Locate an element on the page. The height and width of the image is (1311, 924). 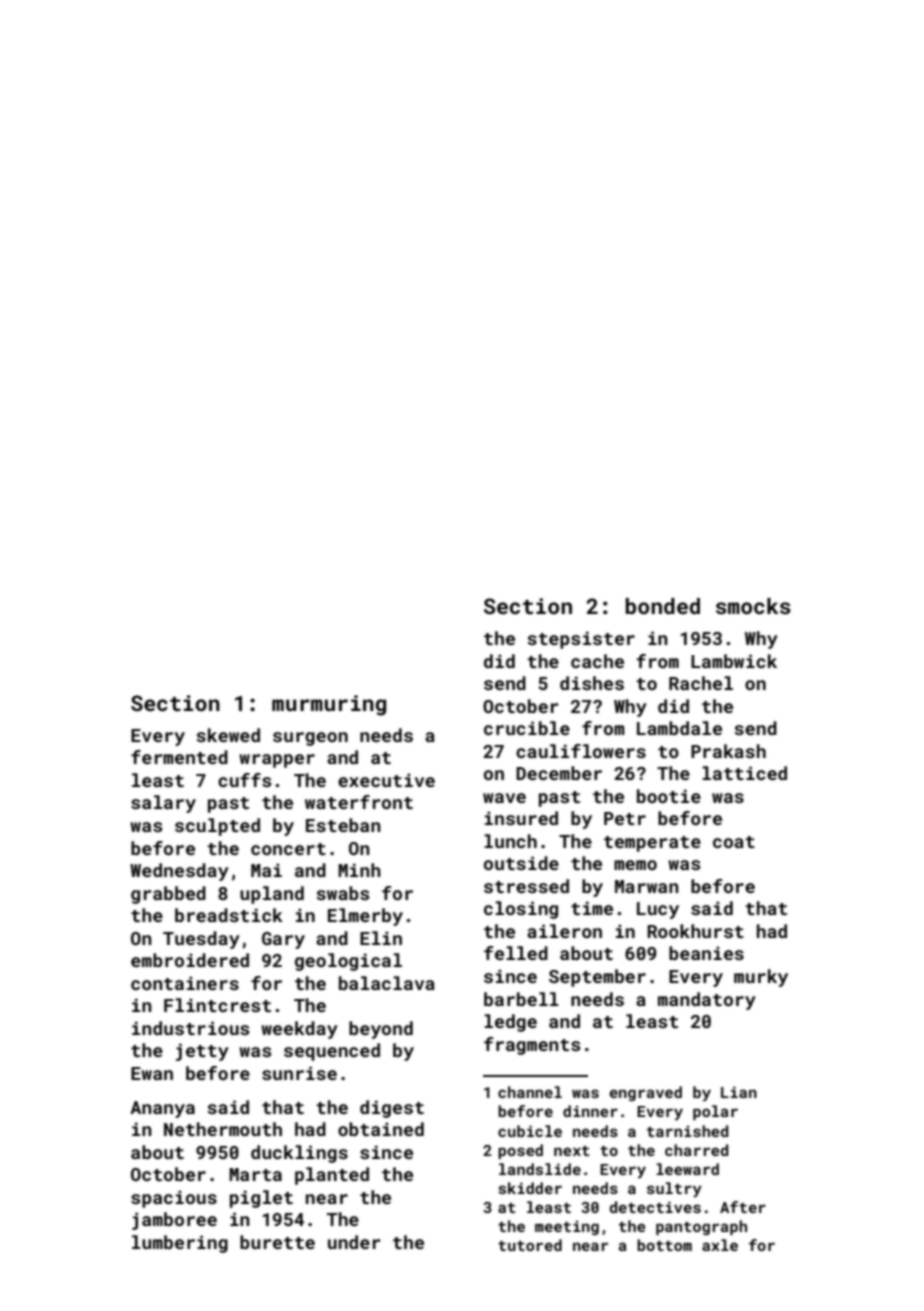
swabs is located at coordinates (342, 893).
